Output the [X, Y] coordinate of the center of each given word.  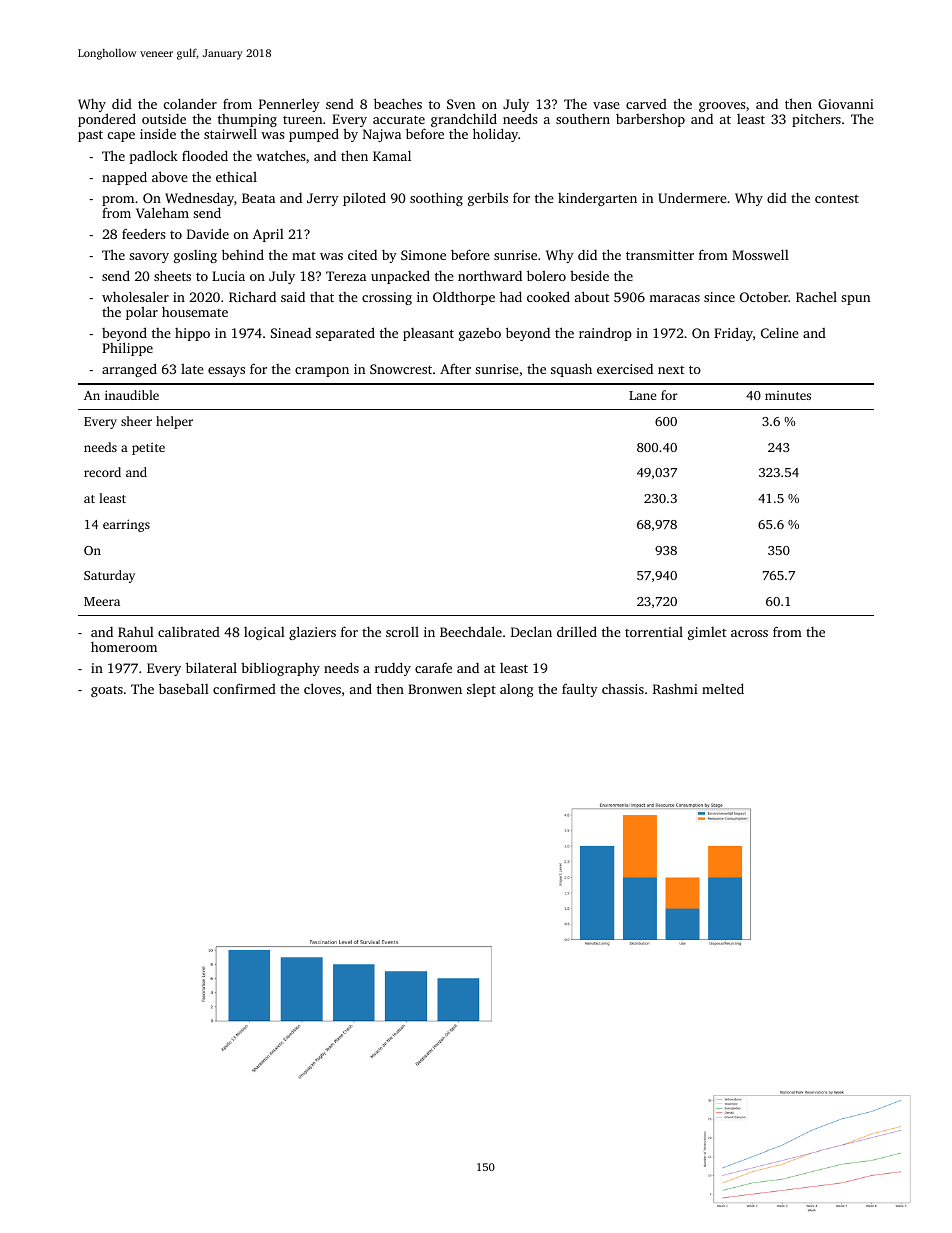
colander [190, 103]
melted [723, 688]
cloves [322, 688]
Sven [461, 104]
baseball [184, 688]
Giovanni [846, 104]
